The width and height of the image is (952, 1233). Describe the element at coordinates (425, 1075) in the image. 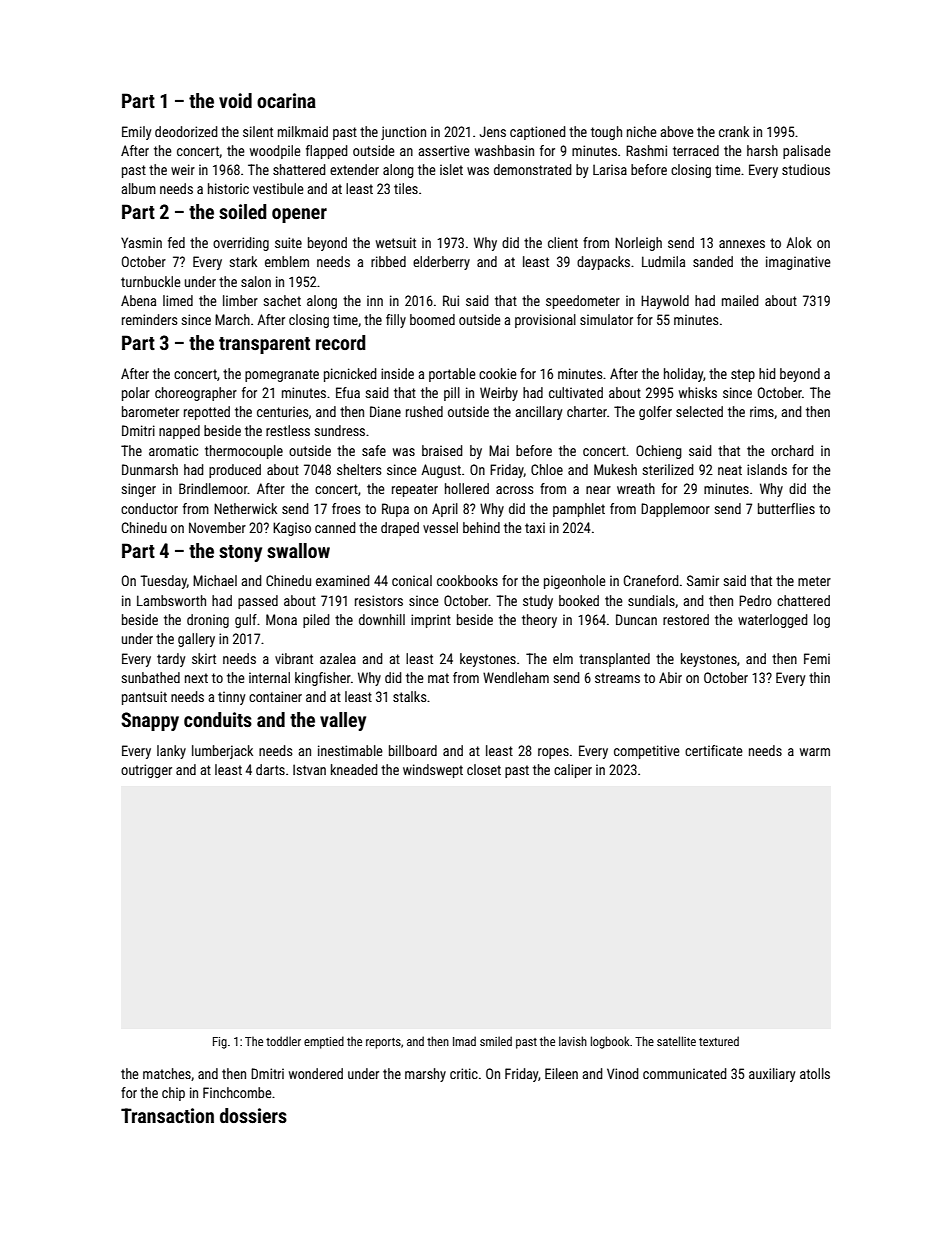

I see `marshy` at that location.
